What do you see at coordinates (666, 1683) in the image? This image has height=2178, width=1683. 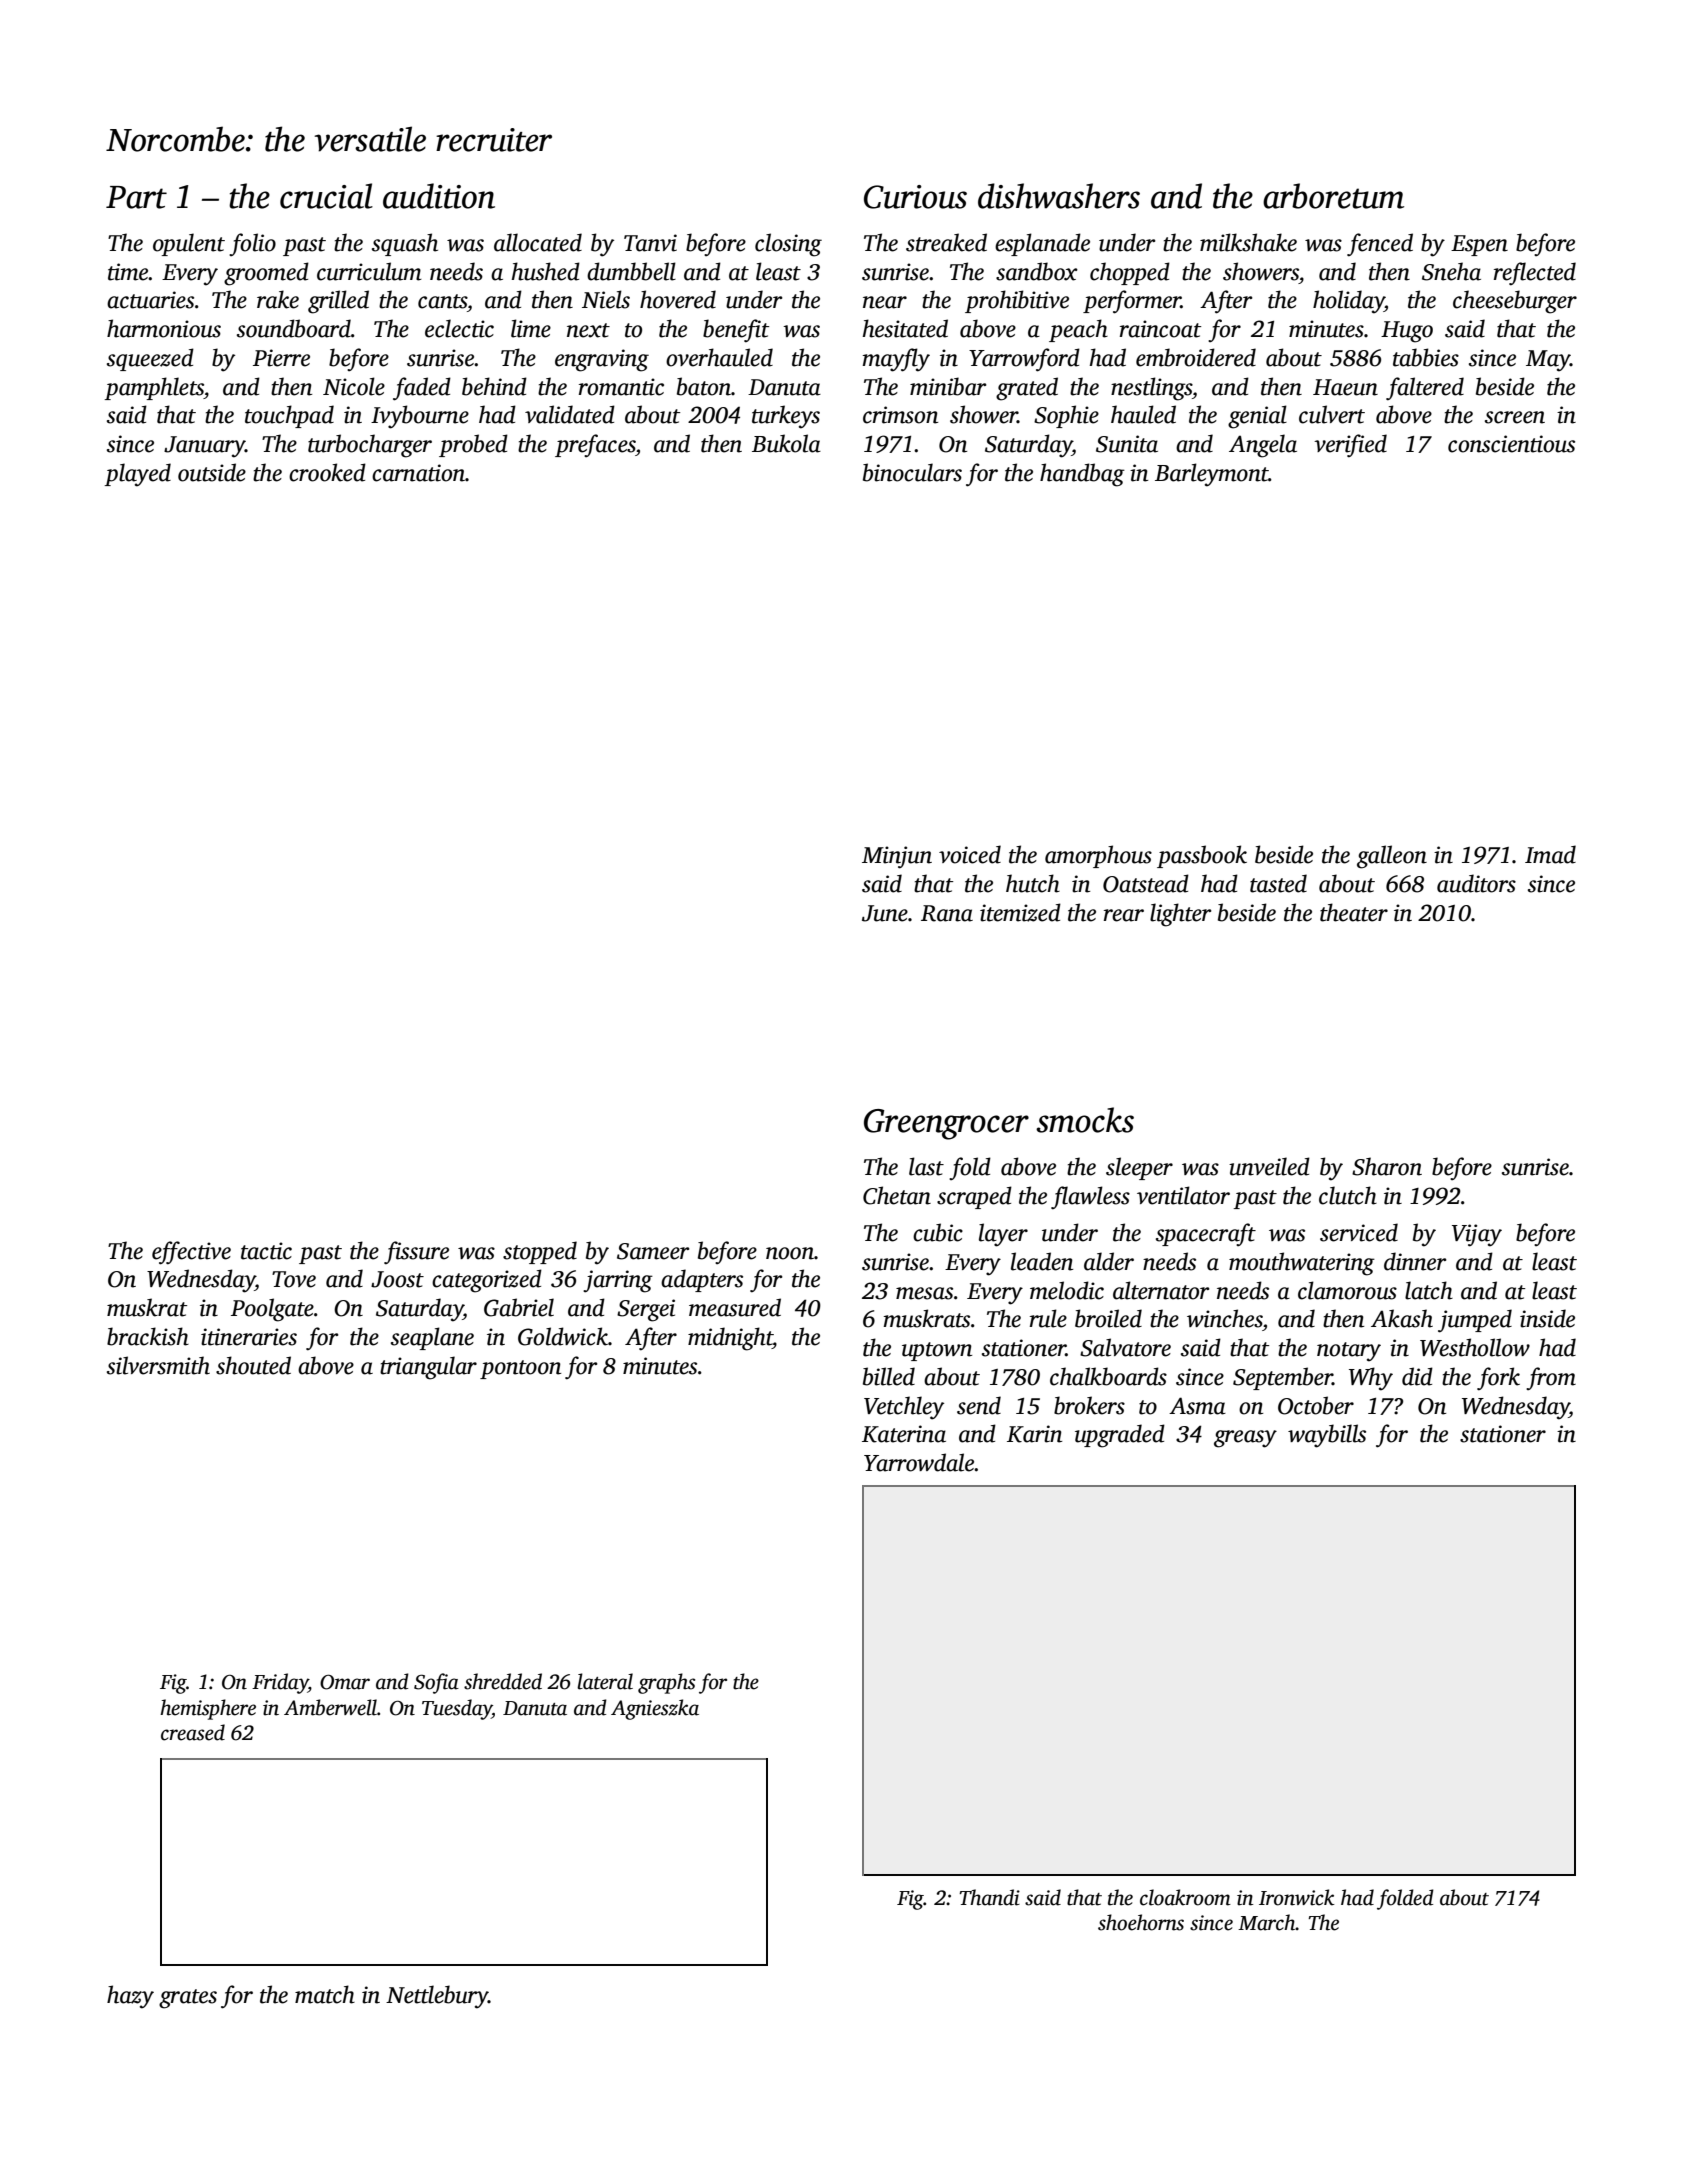 I see `graphs` at bounding box center [666, 1683].
